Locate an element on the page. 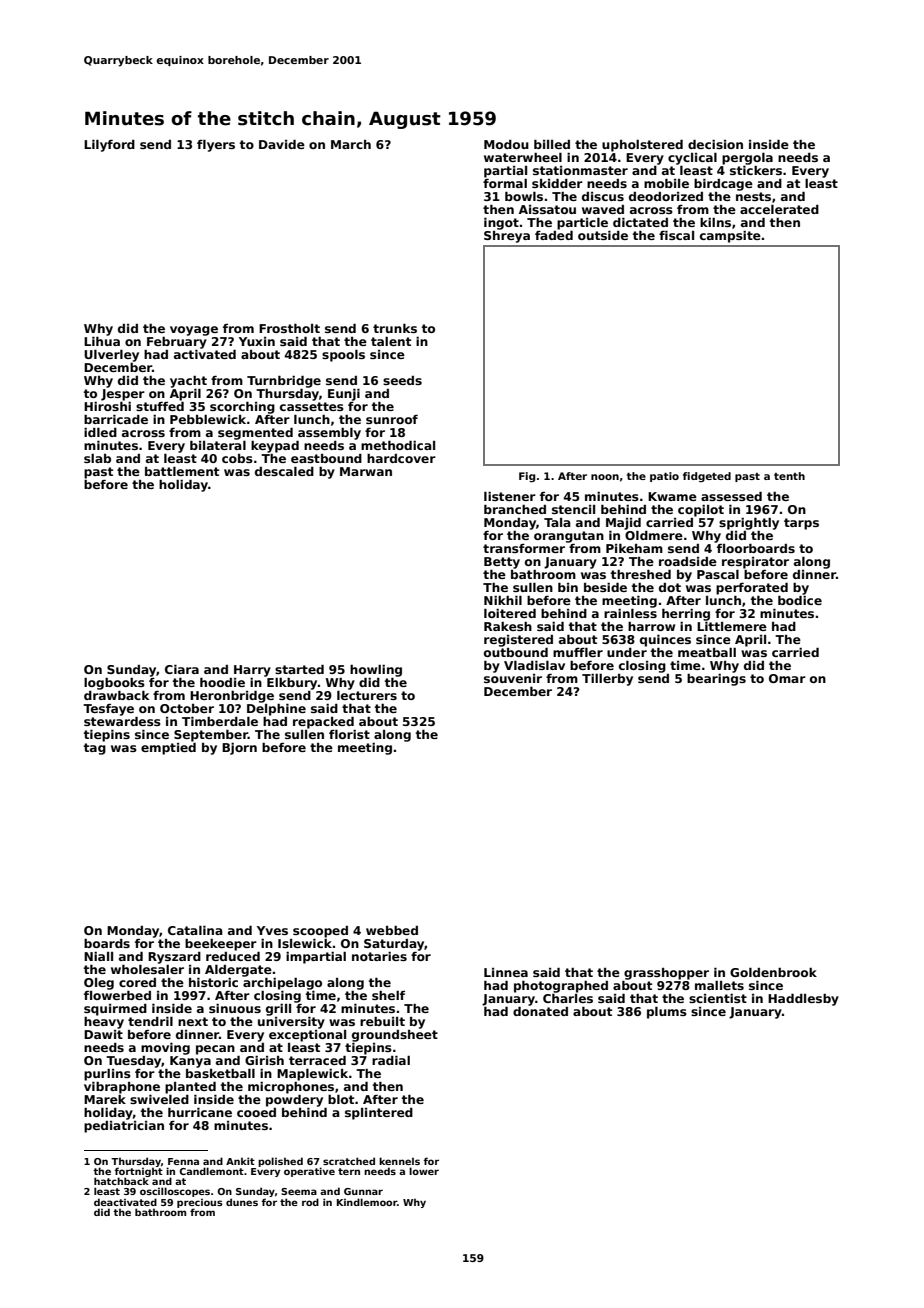  Tuesday is located at coordinates (133, 1062).
